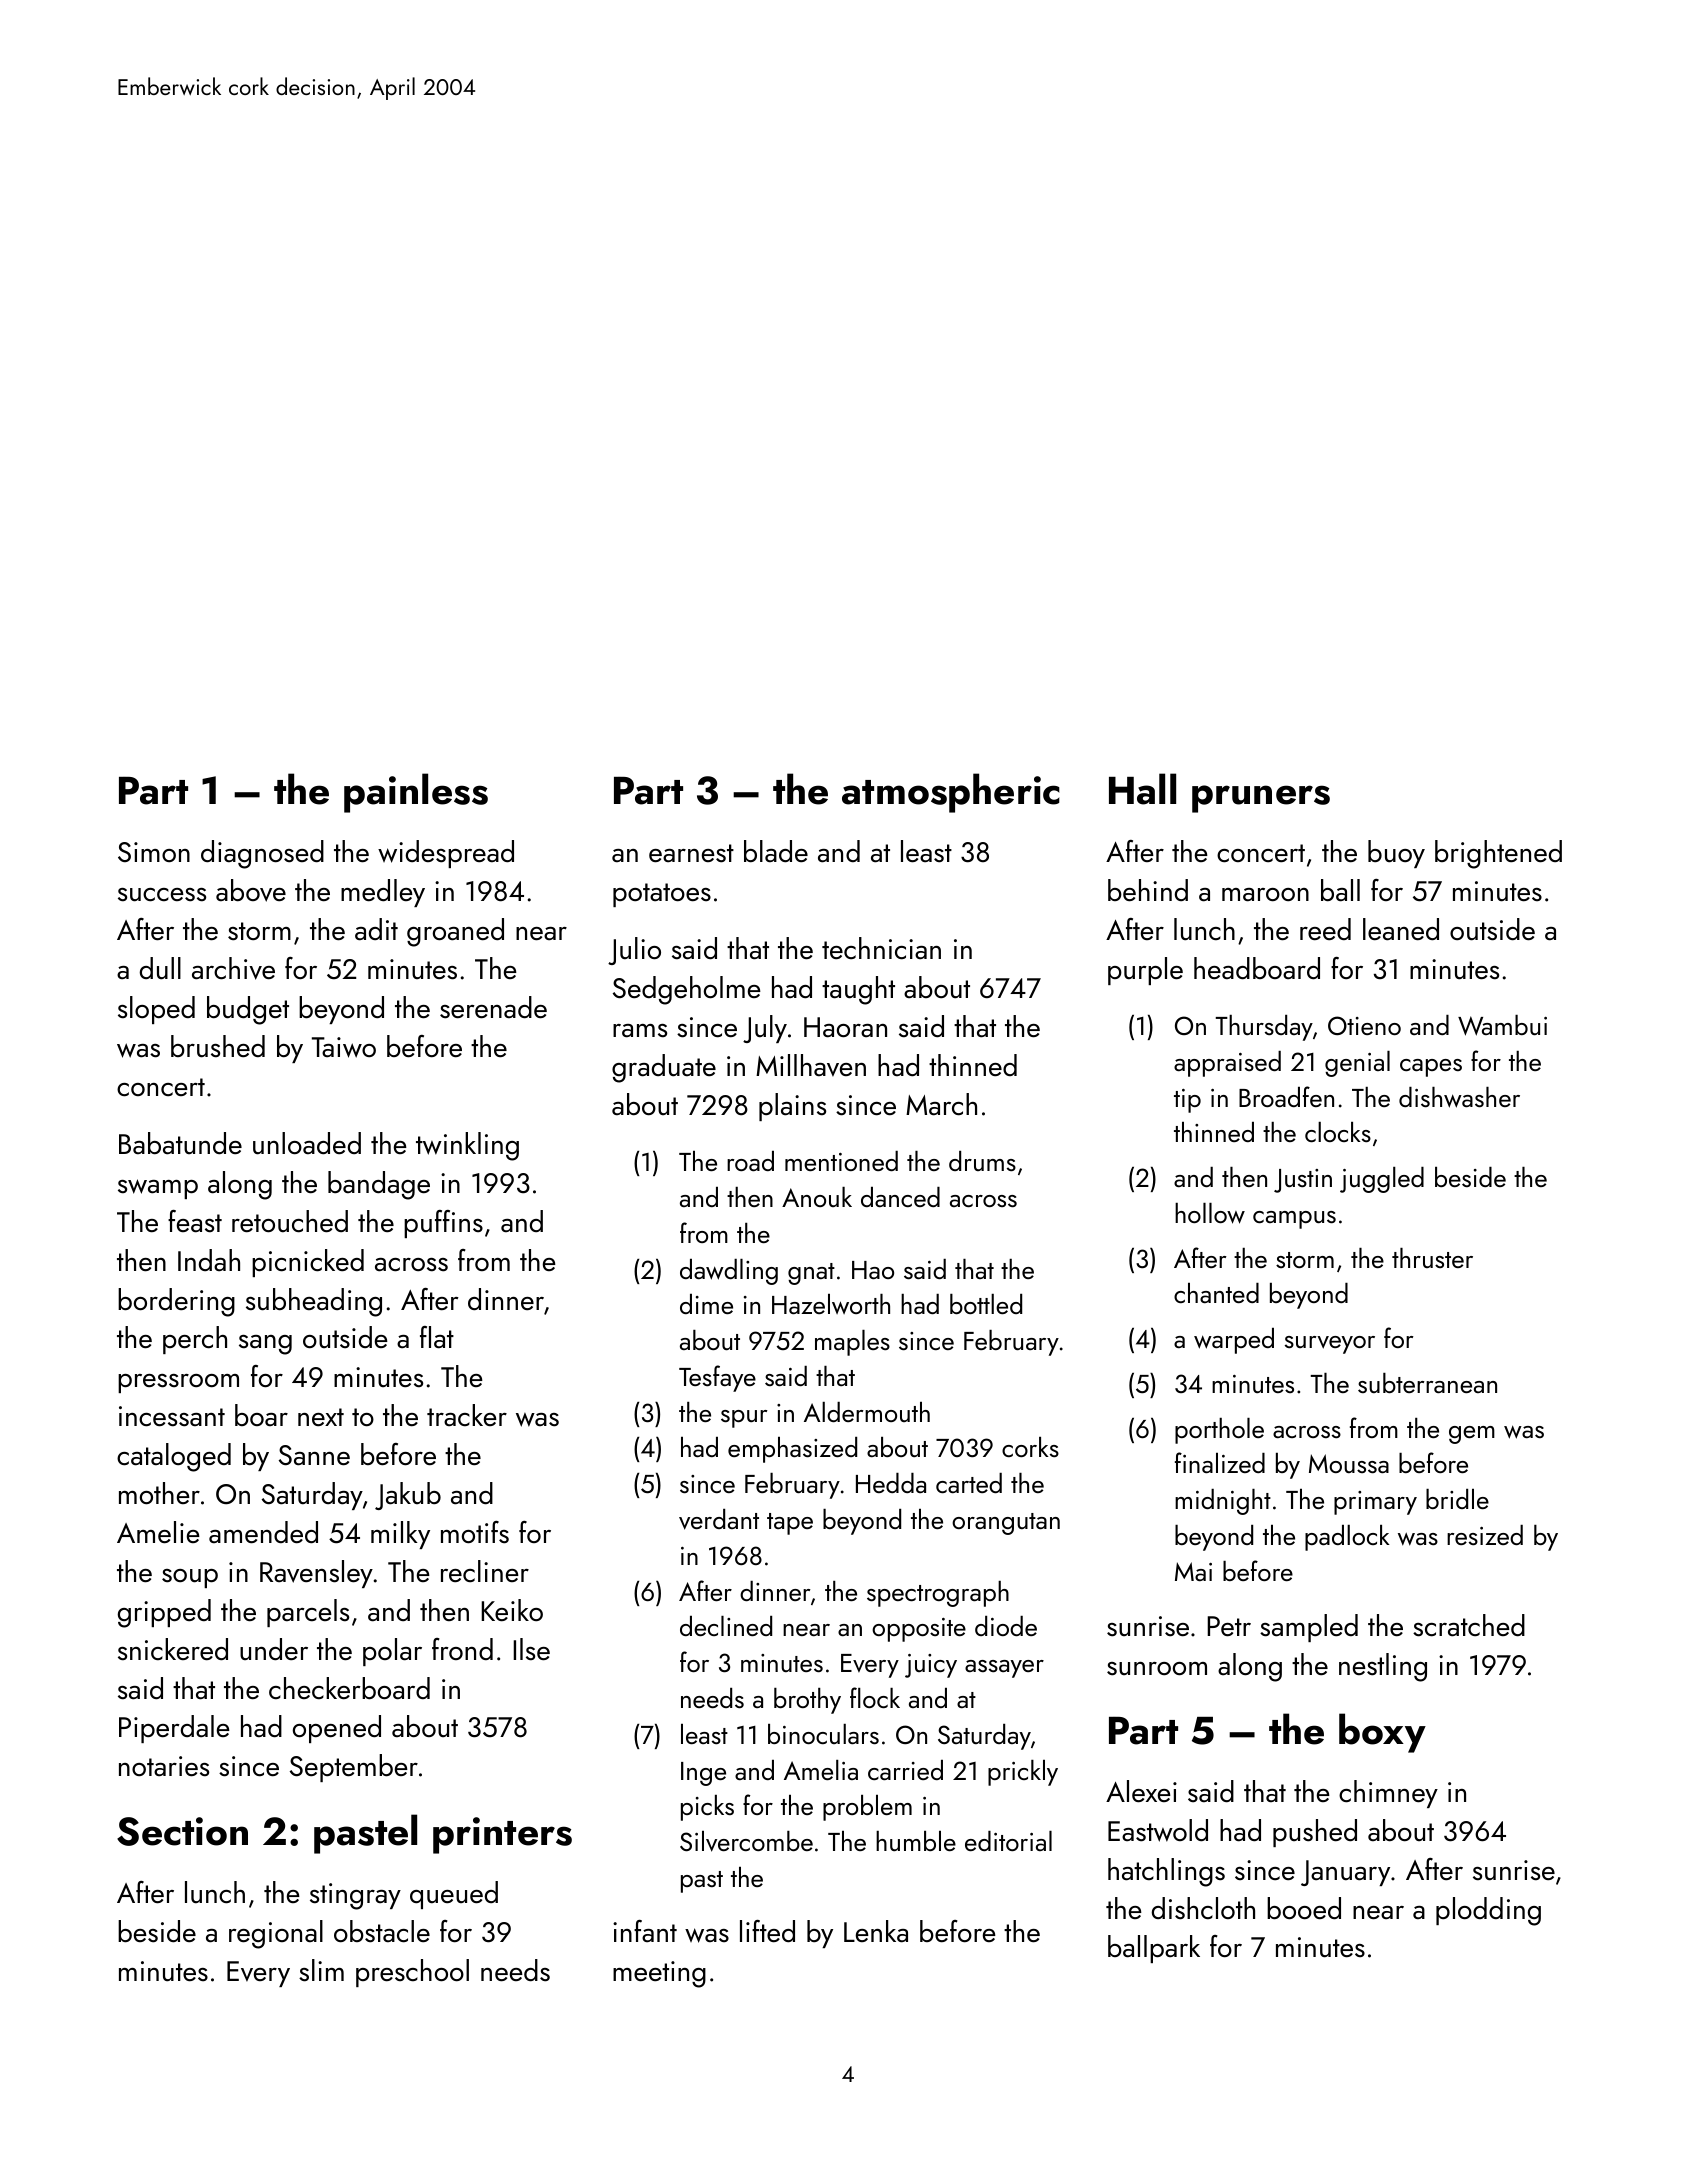 Image resolution: width=1683 pixels, height=2178 pixels. I want to click on dishcloth, so click(1203, 1908).
